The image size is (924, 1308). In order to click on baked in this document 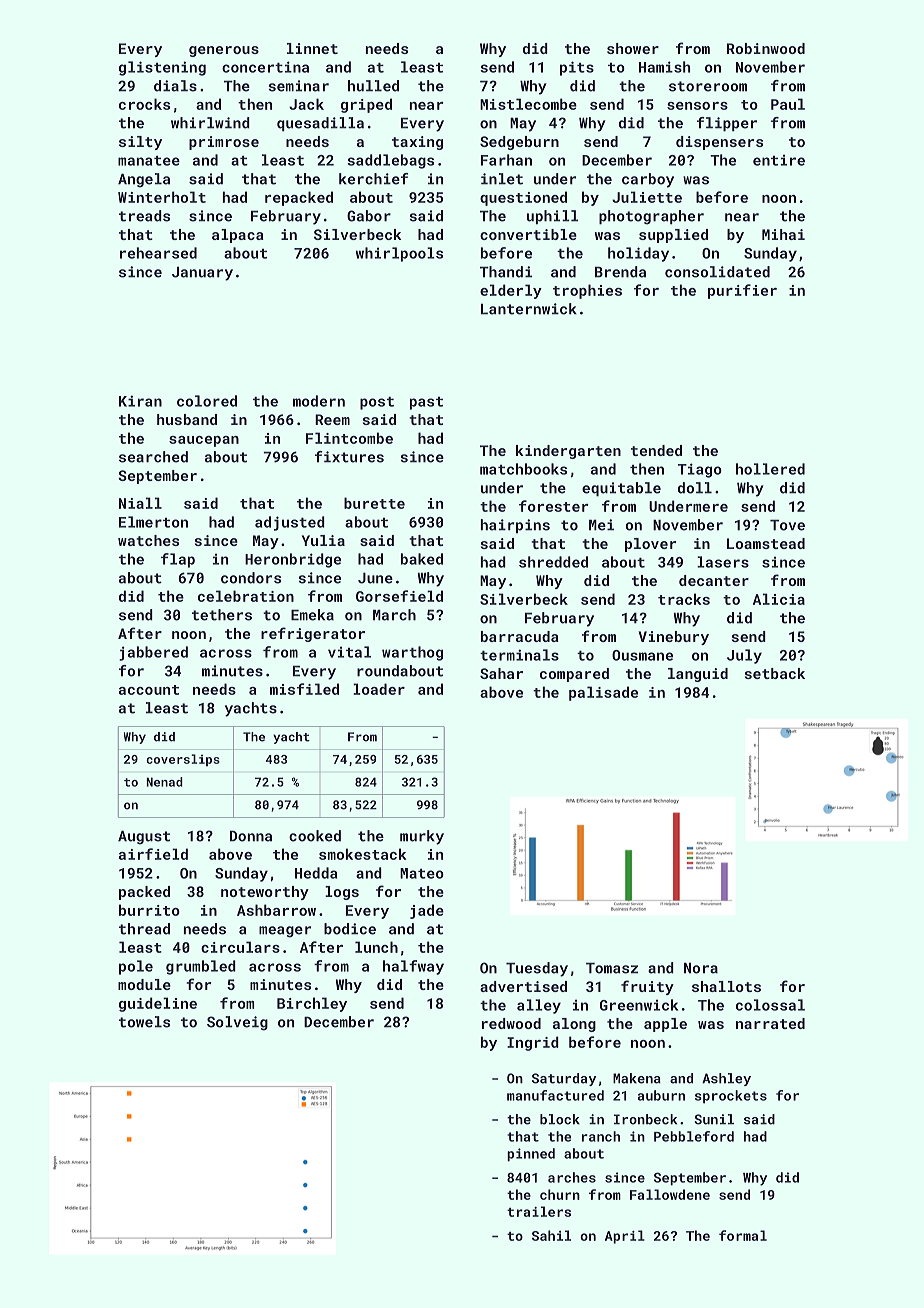, I will do `click(422, 559)`.
